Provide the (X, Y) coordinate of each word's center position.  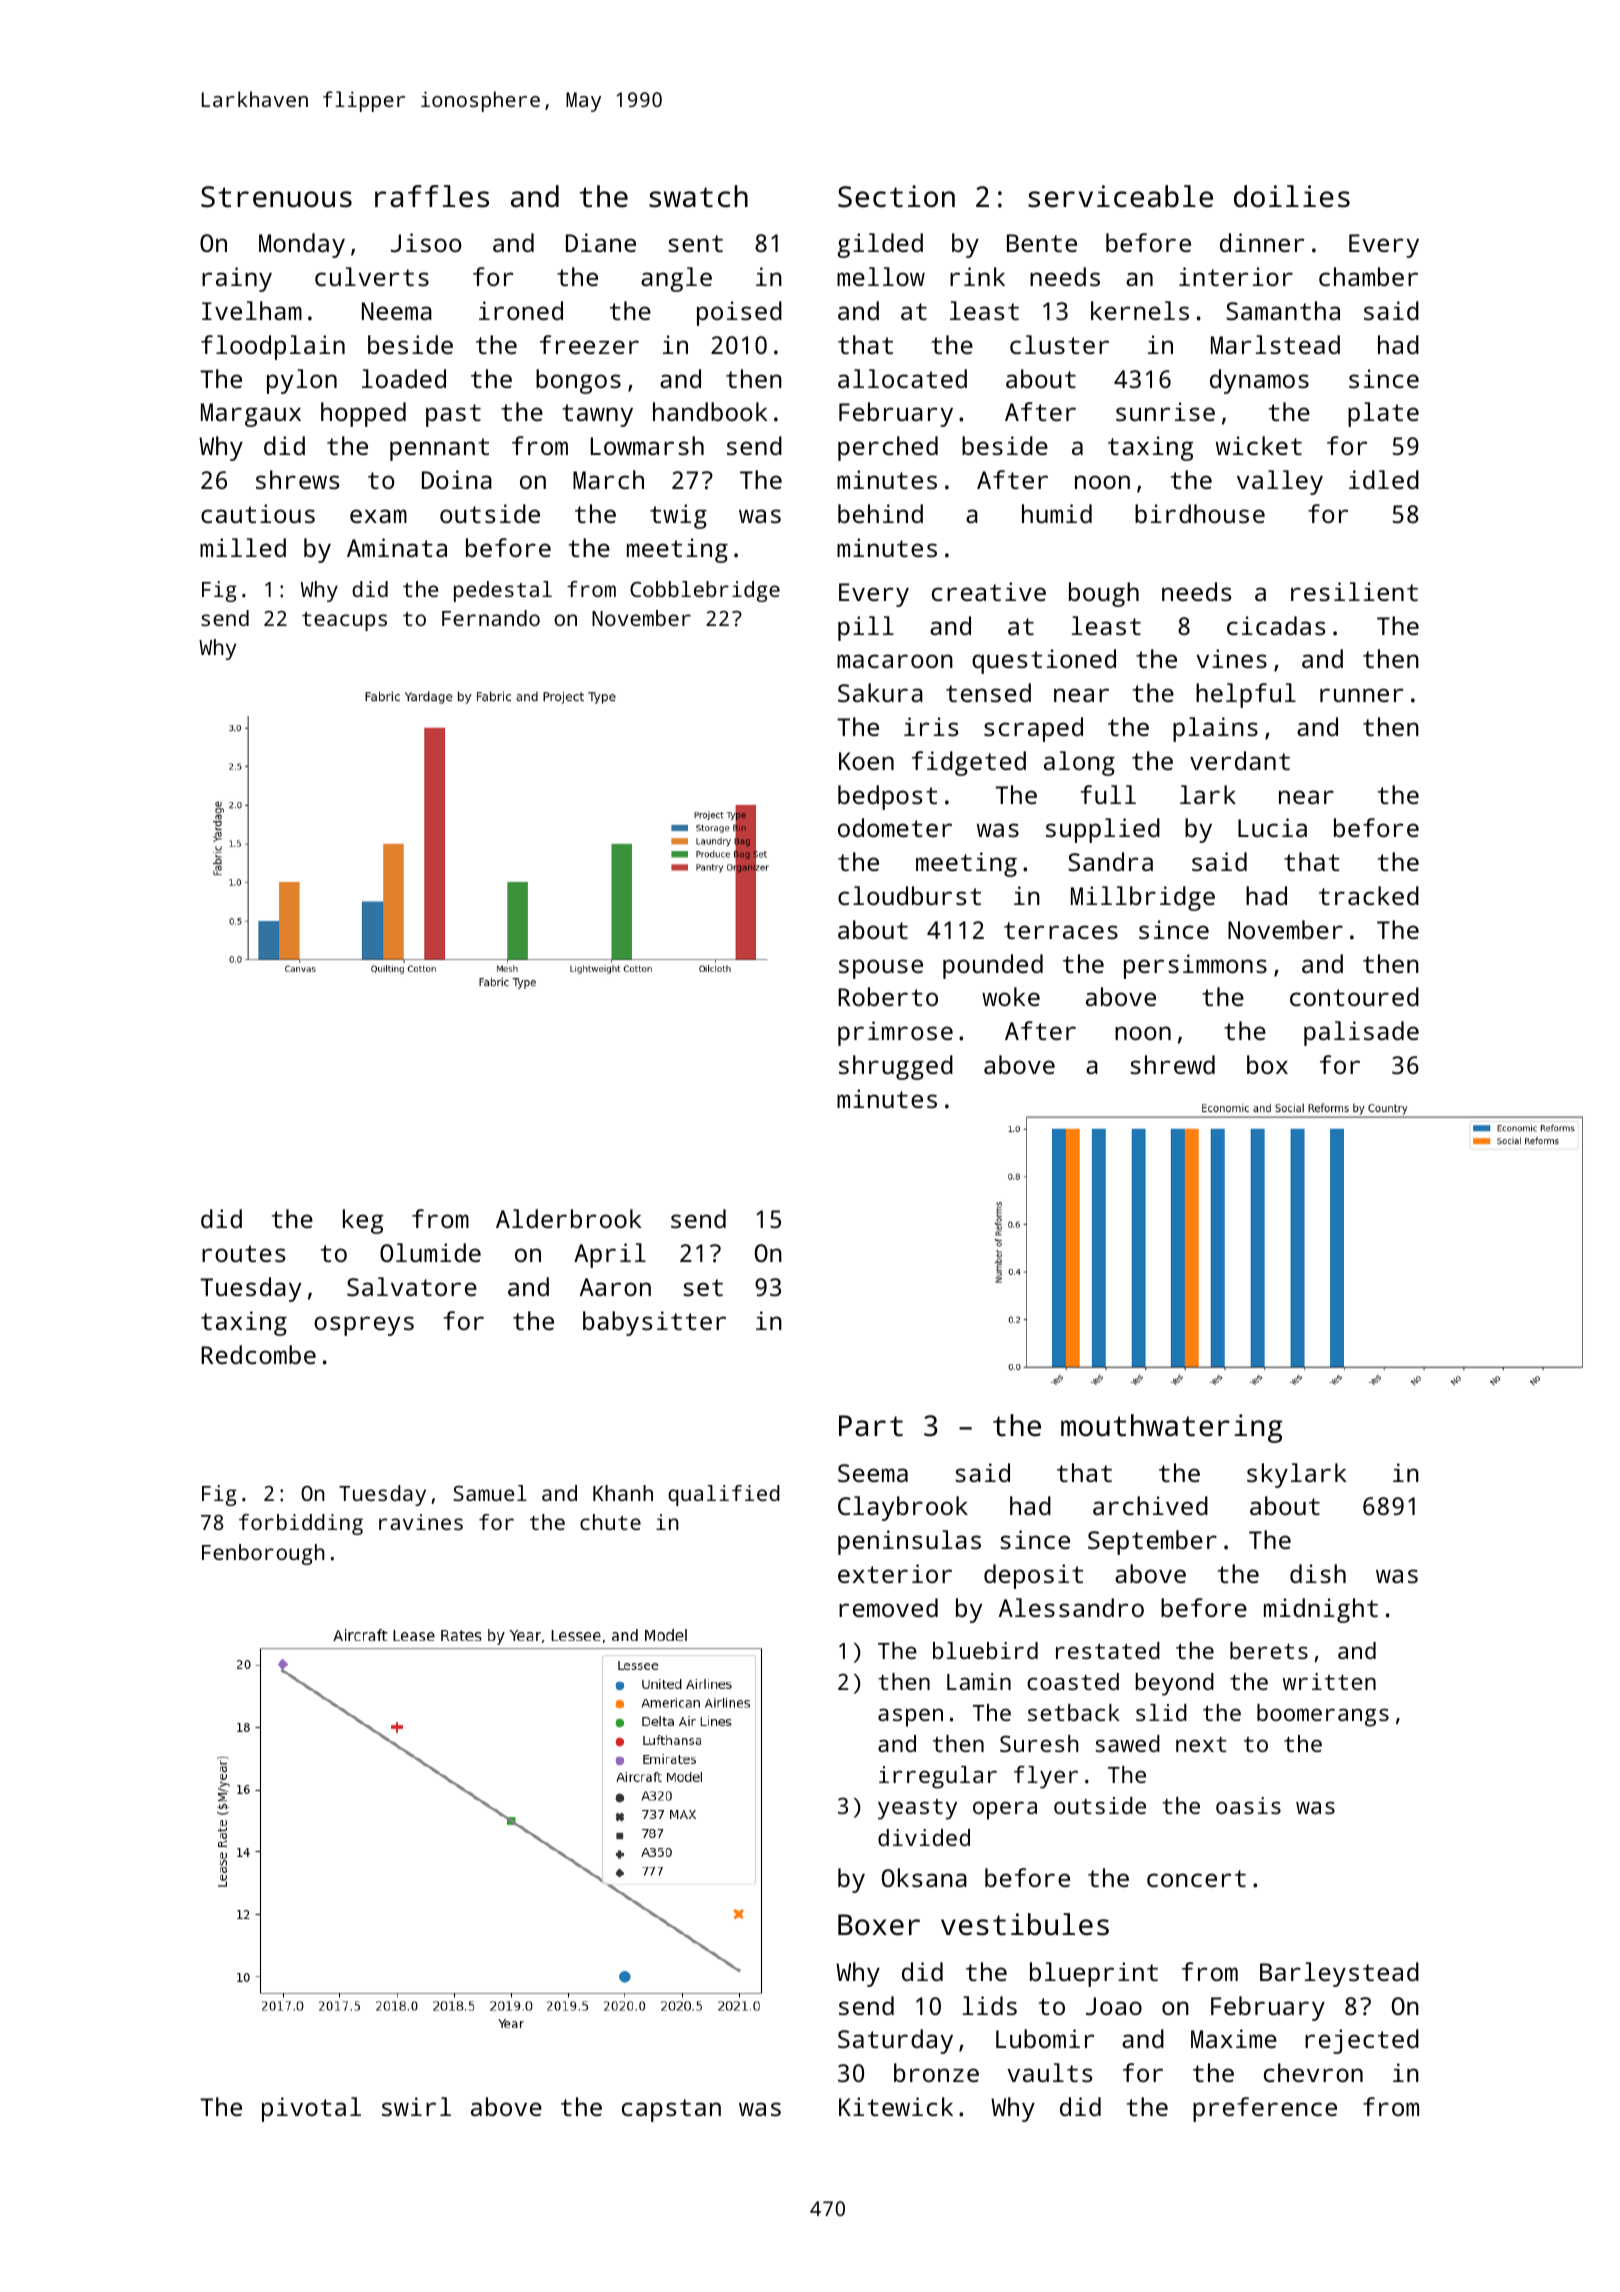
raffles (432, 196)
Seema (873, 1473)
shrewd (1172, 1064)
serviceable (1120, 196)
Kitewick (896, 2106)
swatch (698, 196)
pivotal (311, 2109)
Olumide (430, 1252)
